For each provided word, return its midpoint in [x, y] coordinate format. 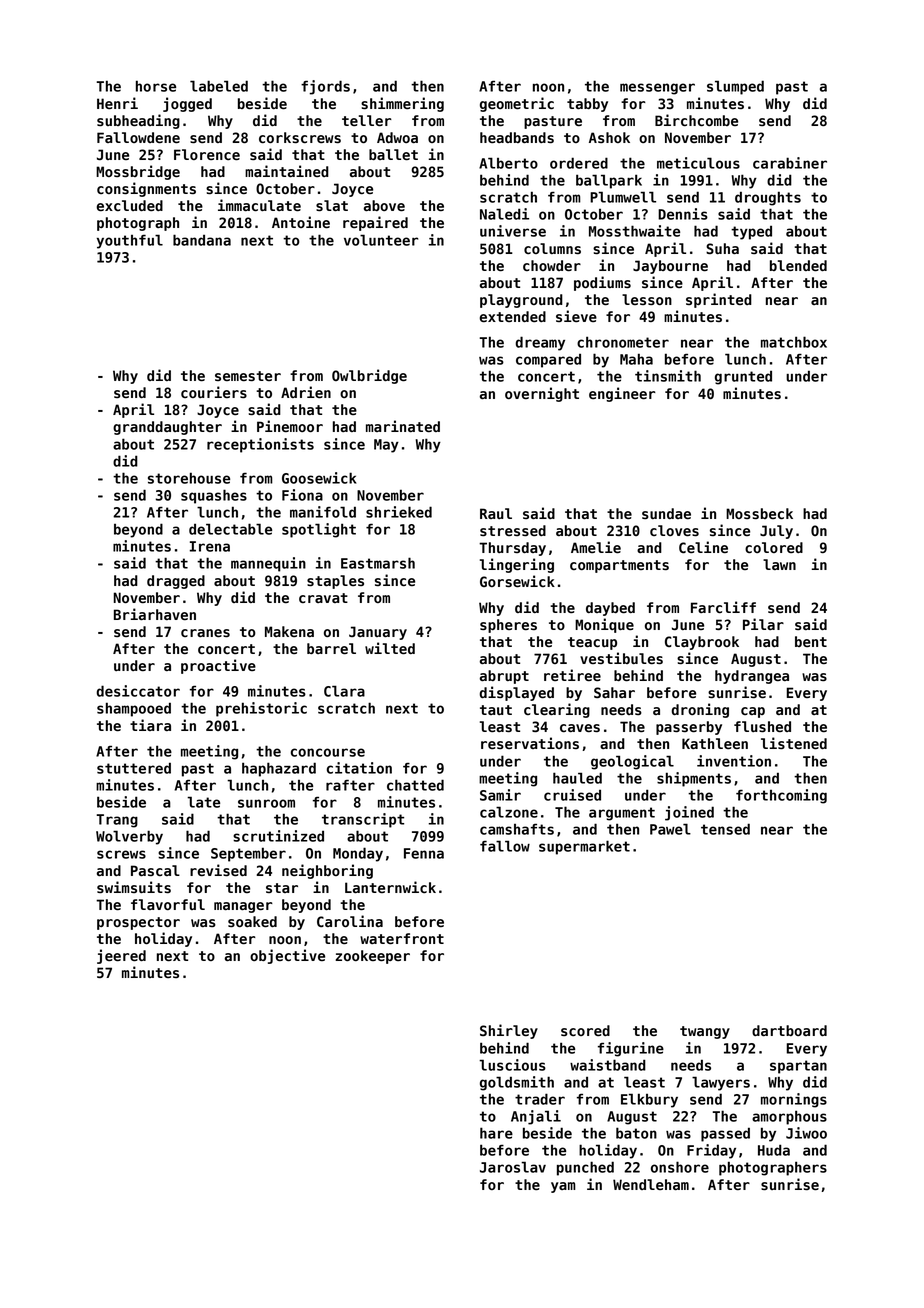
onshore [680, 1167]
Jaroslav [513, 1167]
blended [798, 266]
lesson [647, 299]
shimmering [402, 104]
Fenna [424, 853]
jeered [121, 956]
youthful [130, 241]
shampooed [134, 709]
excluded [130, 205]
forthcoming [781, 796]
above [384, 206]
